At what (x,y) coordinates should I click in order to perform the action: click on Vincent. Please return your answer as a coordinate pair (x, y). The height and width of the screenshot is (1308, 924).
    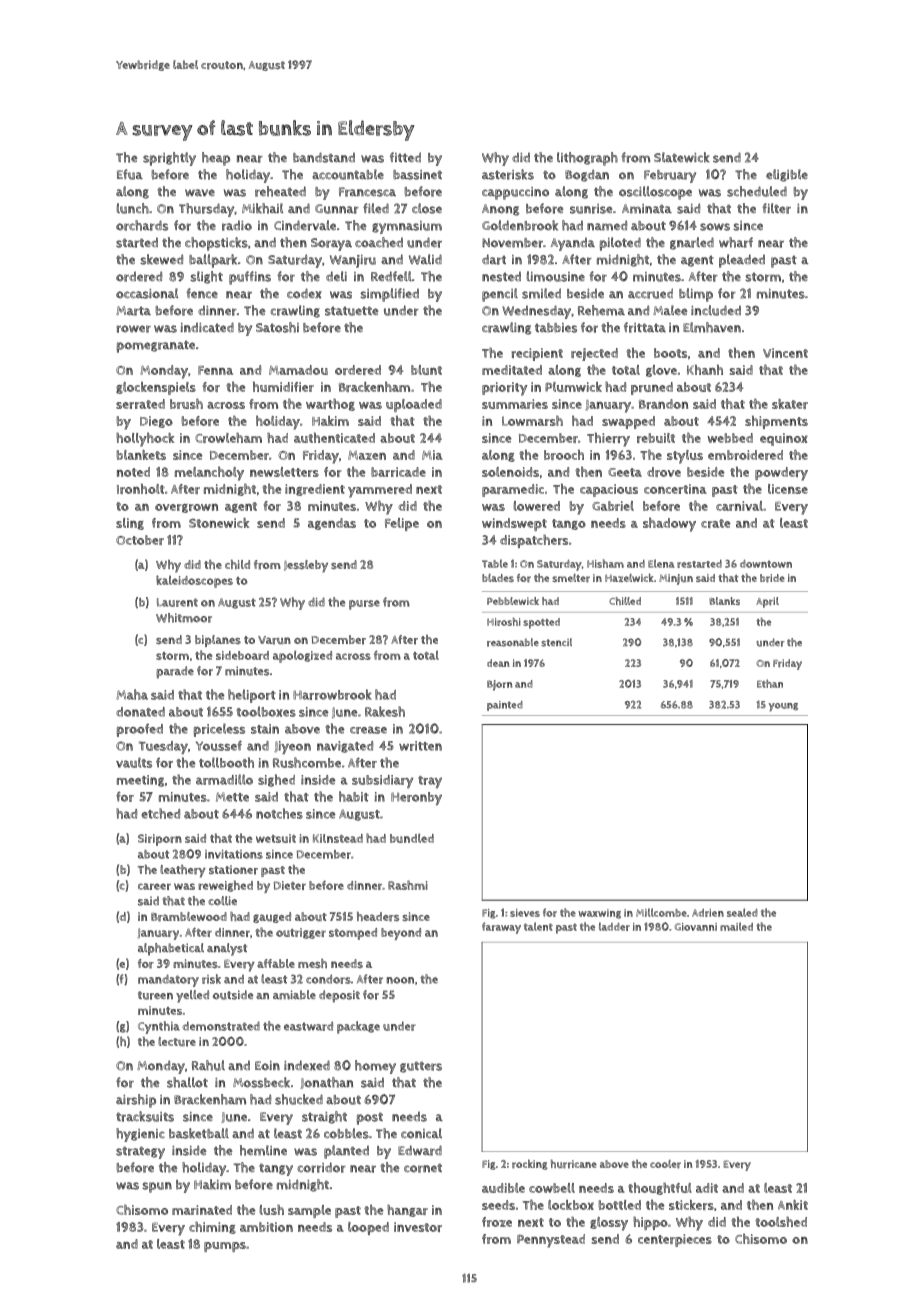
    Looking at the image, I should click on (785, 353).
